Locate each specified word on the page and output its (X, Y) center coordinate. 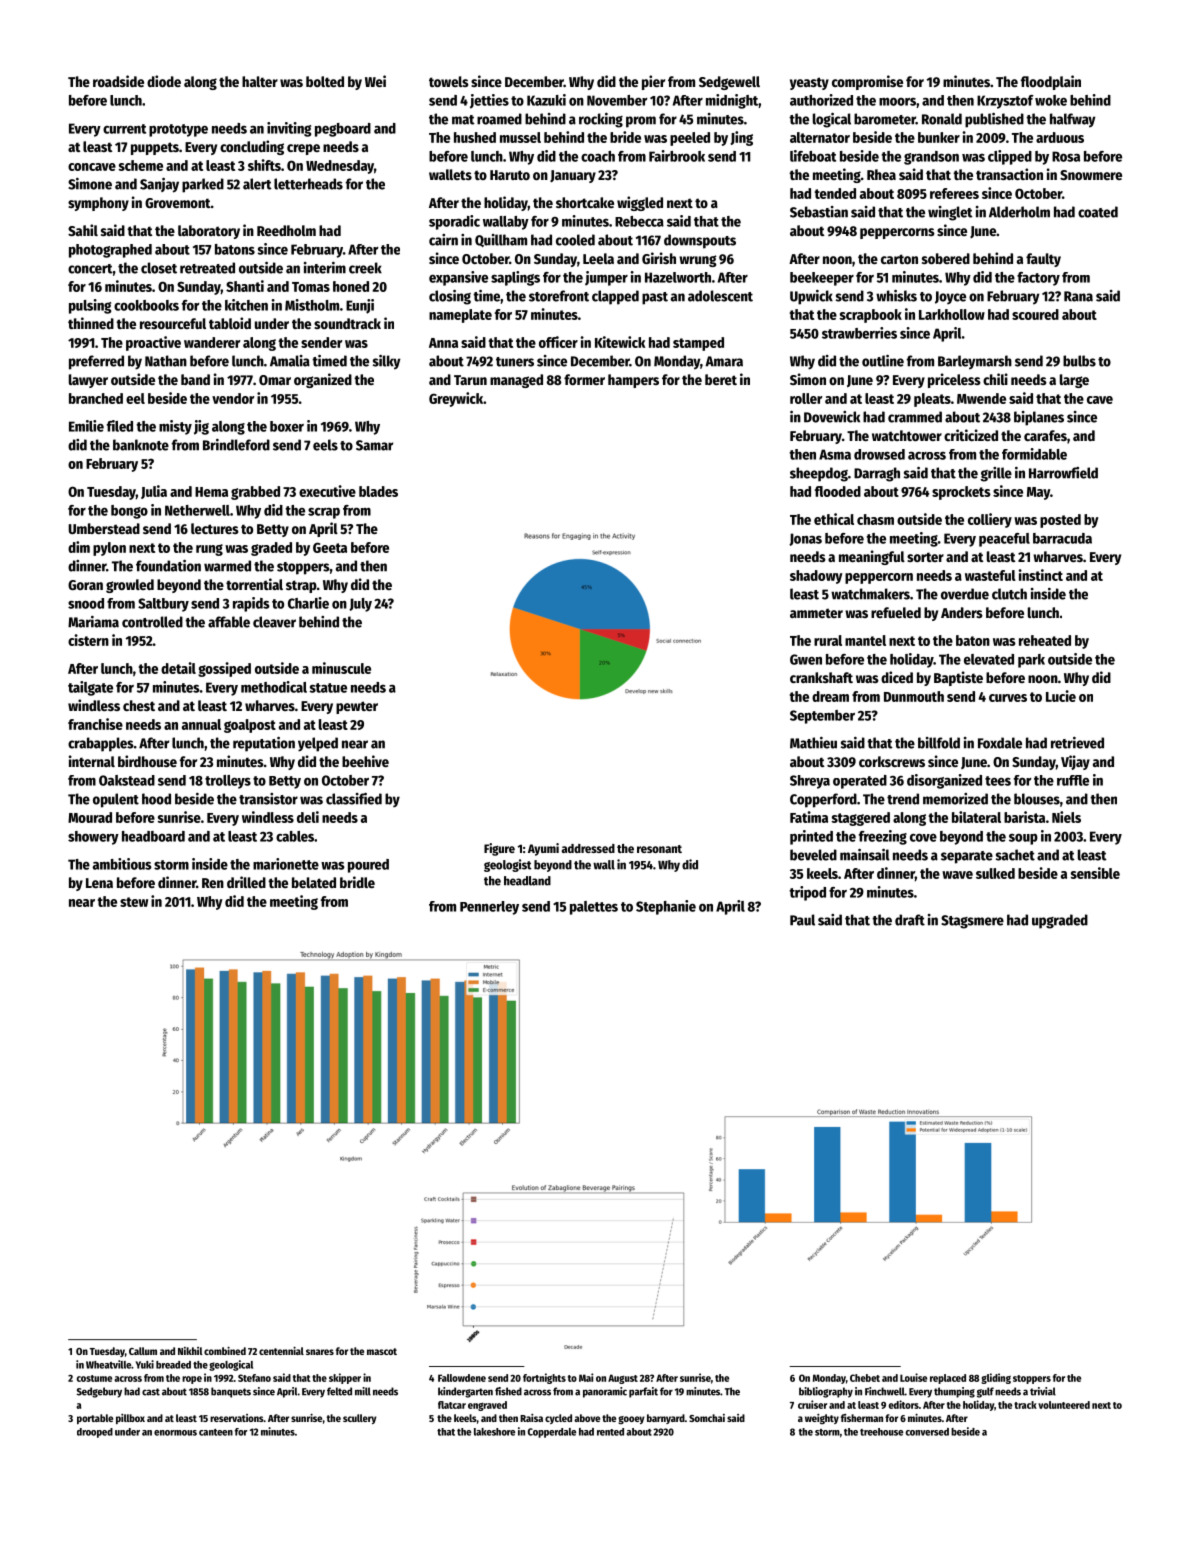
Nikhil (190, 1351)
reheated (1045, 640)
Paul (802, 920)
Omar (275, 380)
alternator (820, 137)
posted (1060, 521)
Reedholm (286, 230)
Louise (913, 1377)
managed (516, 381)
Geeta (330, 547)
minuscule (341, 668)
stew (134, 902)
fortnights (544, 1378)
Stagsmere (972, 922)
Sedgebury (99, 1392)
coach (598, 156)
